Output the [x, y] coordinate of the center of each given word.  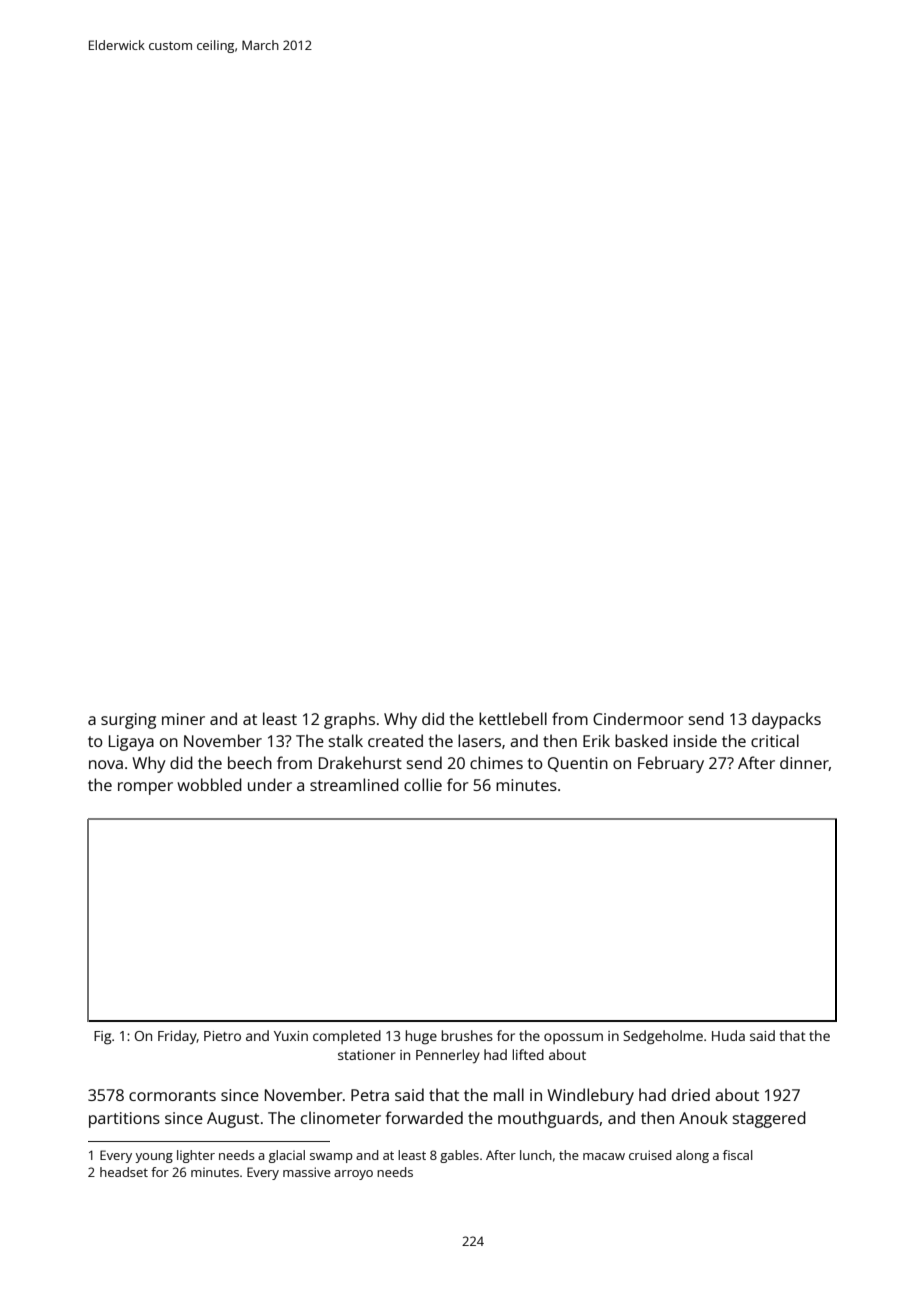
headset [124, 1172]
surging [128, 721]
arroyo [353, 1175]
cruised [650, 1155]
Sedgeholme [663, 1037]
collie [423, 784]
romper [145, 788]
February [671, 764]
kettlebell [513, 718]
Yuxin [291, 1036]
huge [421, 1037]
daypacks [786, 720]
